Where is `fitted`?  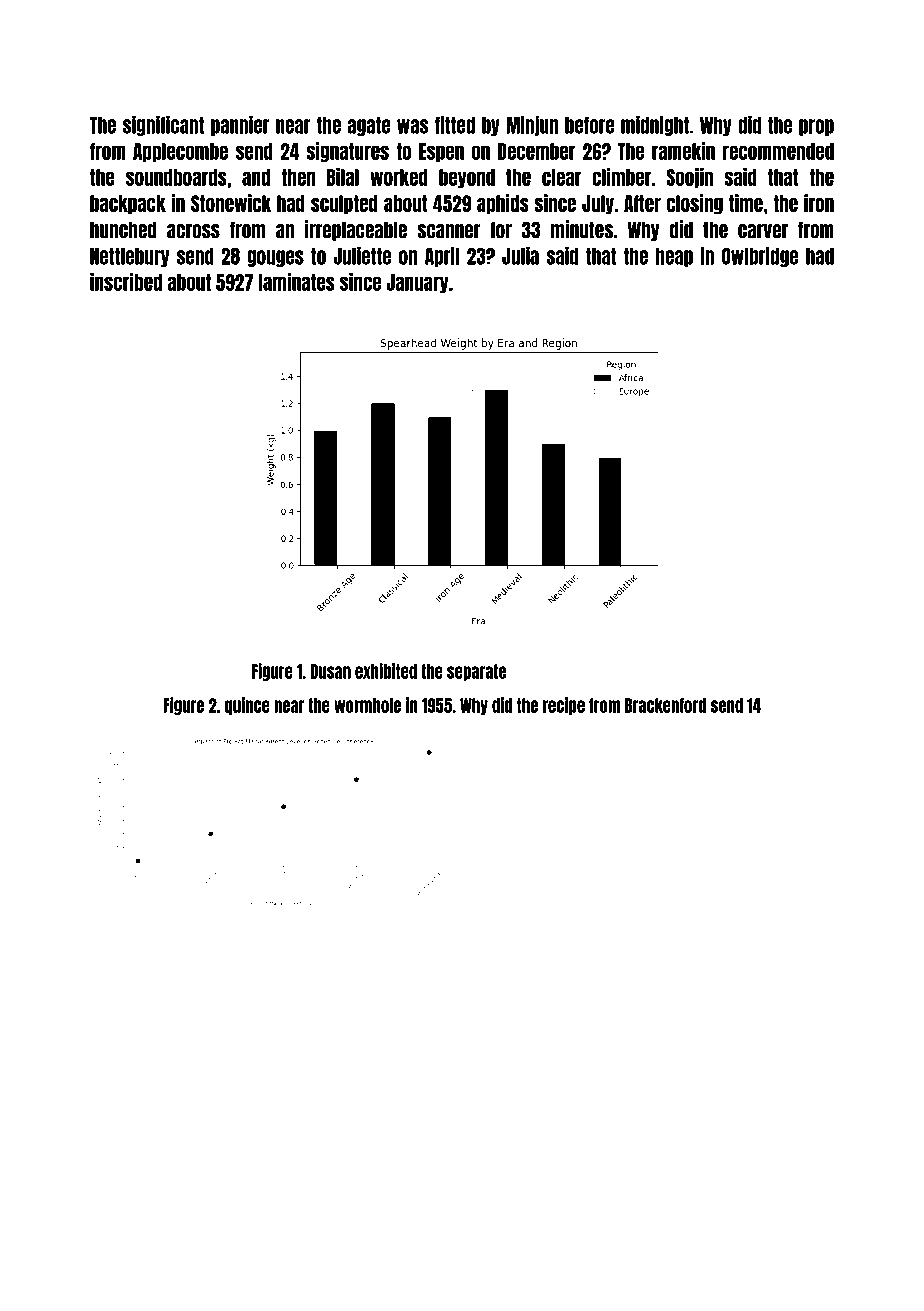
fitted is located at coordinates (455, 124).
